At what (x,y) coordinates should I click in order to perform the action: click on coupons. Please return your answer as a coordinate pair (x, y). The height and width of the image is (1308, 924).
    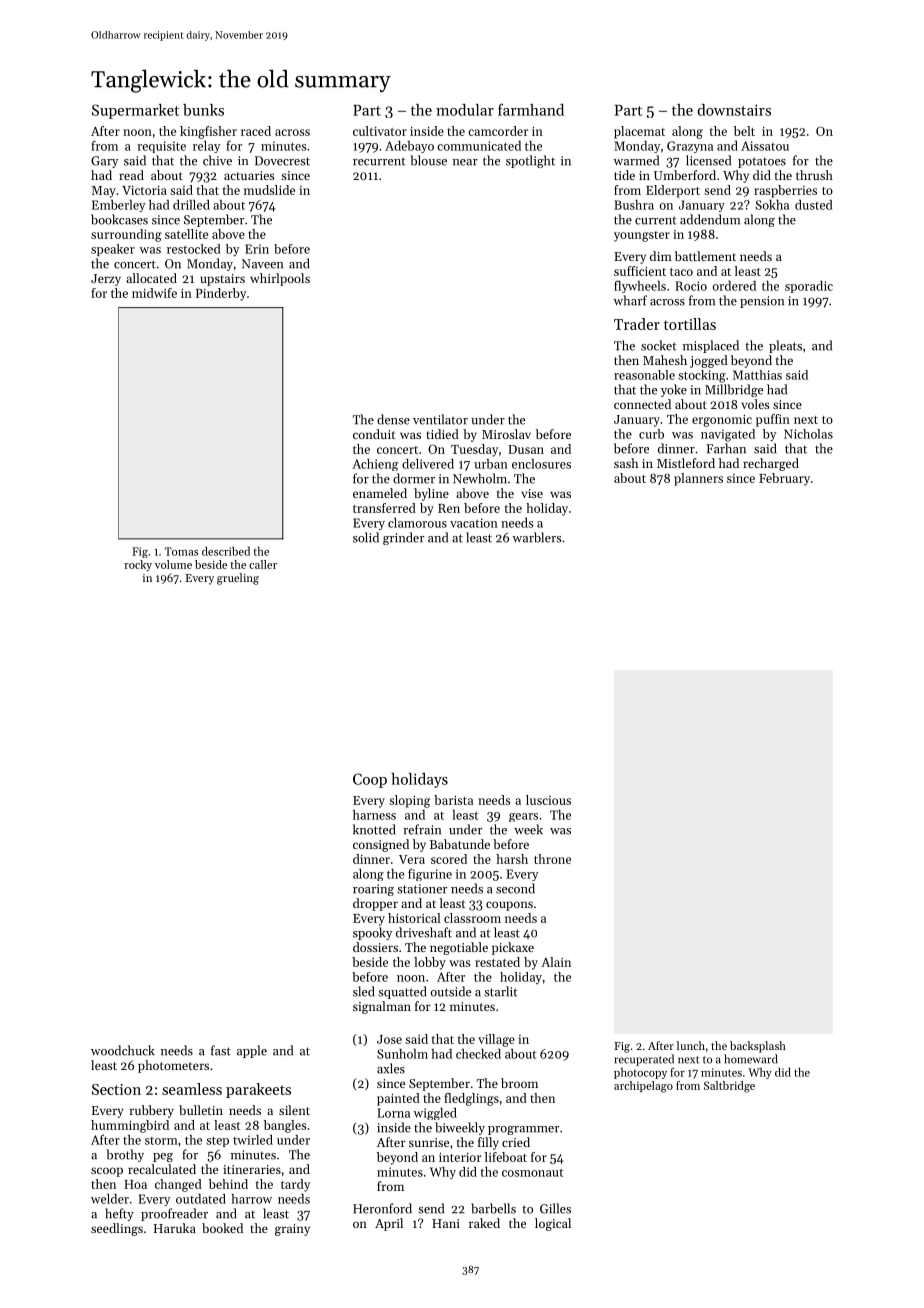
    Looking at the image, I should click on (509, 906).
